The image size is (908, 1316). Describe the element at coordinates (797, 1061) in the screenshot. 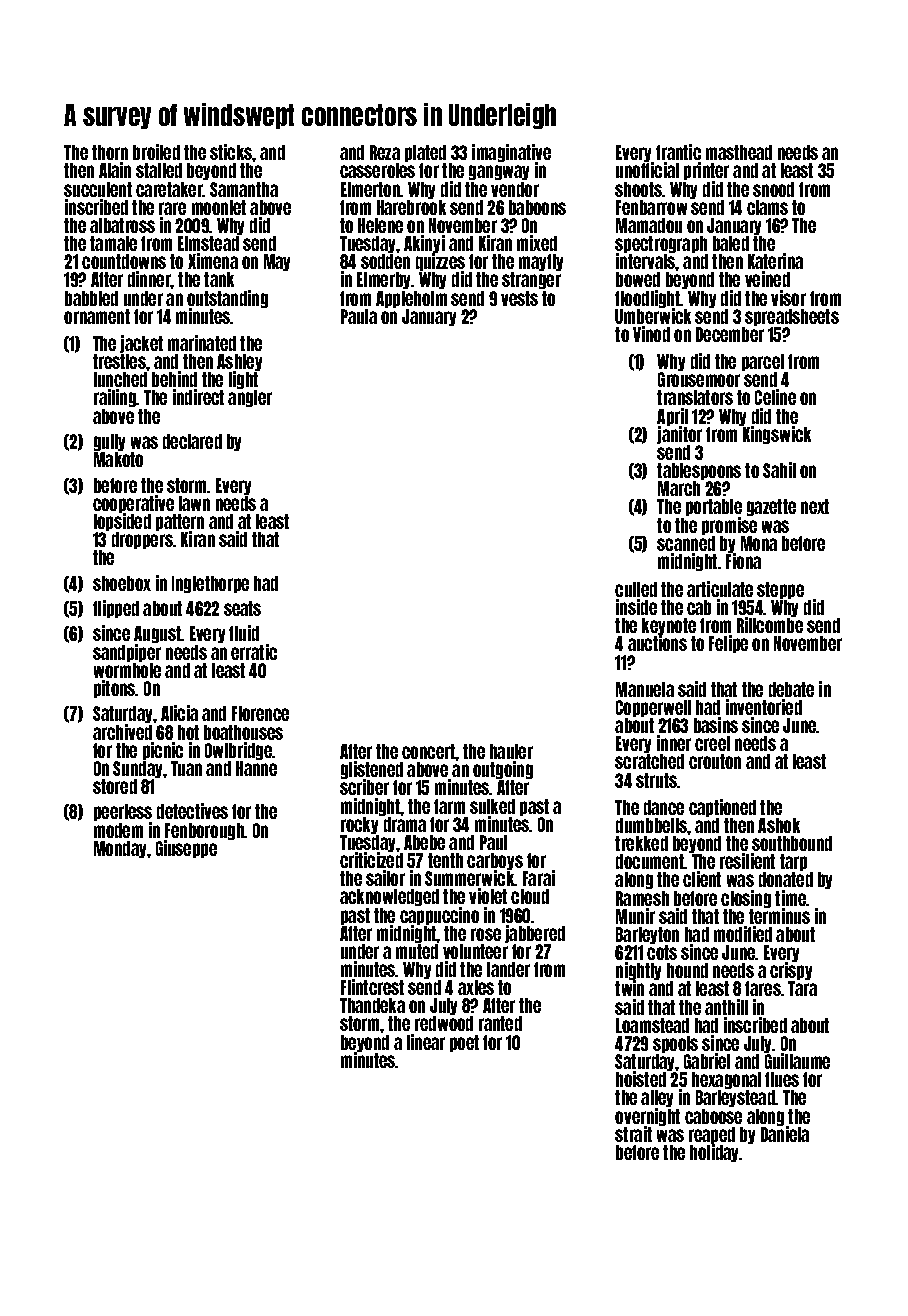

I see `Guillaume` at that location.
